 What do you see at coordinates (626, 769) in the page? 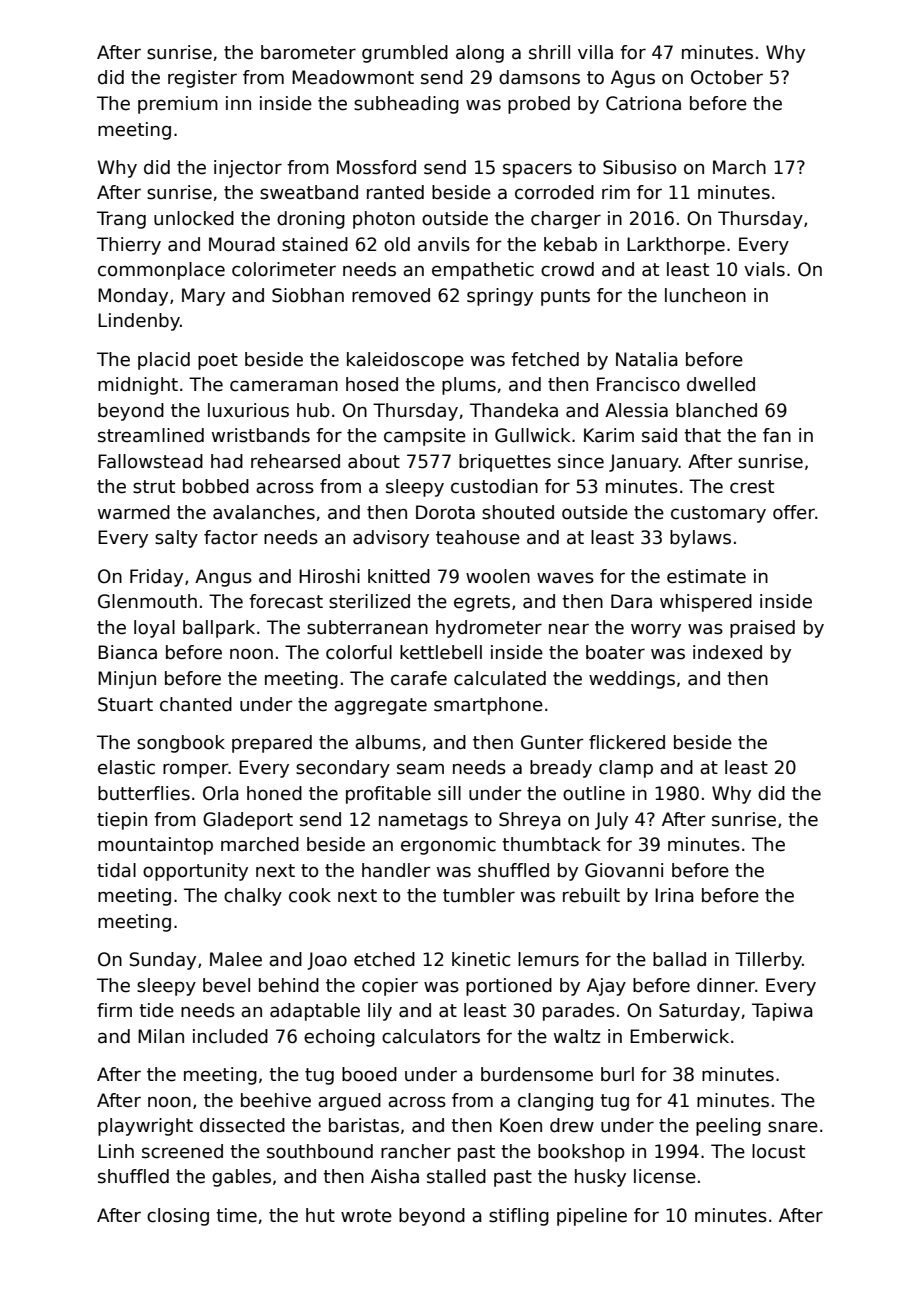
I see `clamp` at bounding box center [626, 769].
